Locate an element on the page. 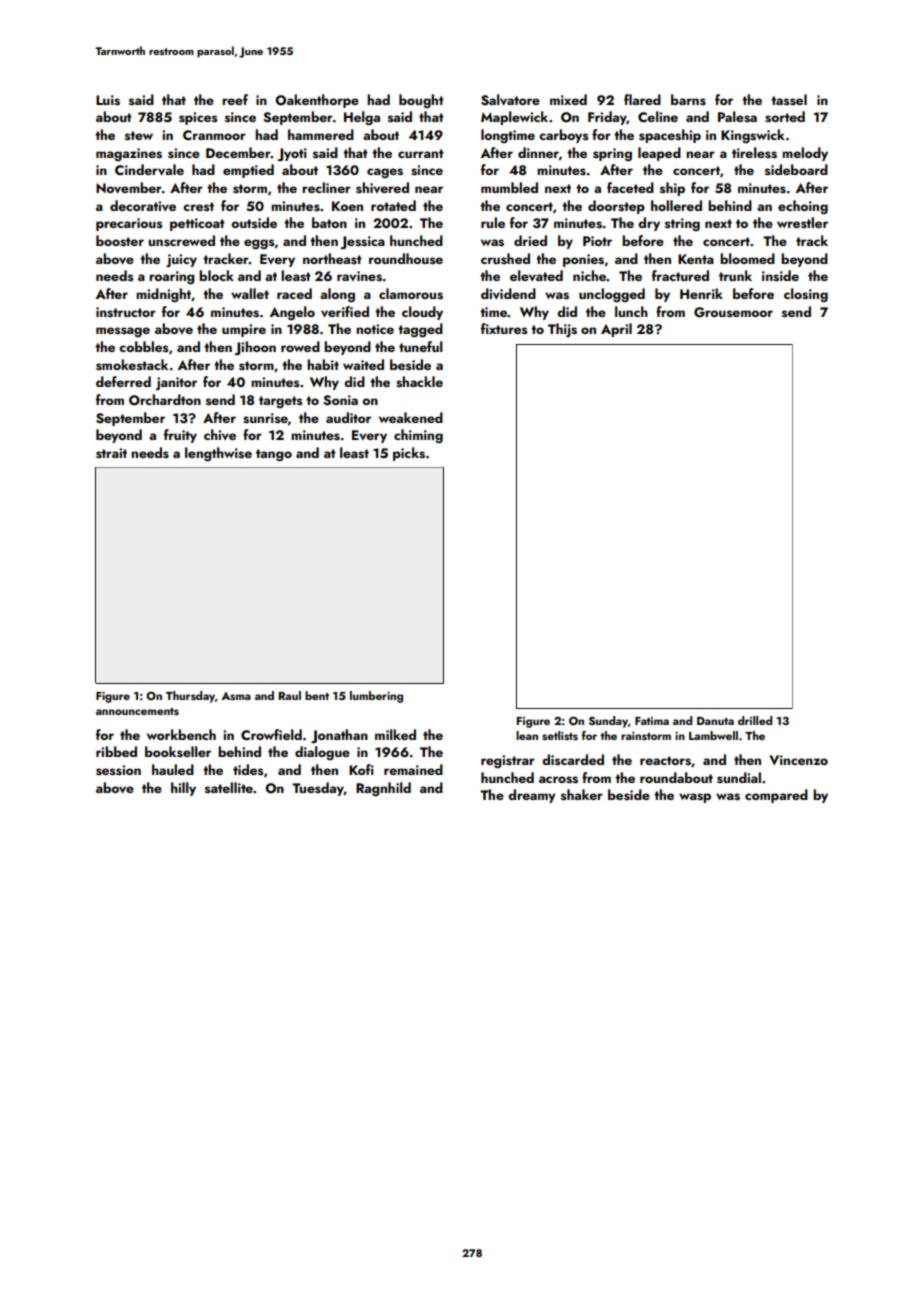 The image size is (924, 1308). roaring is located at coordinates (172, 278).
